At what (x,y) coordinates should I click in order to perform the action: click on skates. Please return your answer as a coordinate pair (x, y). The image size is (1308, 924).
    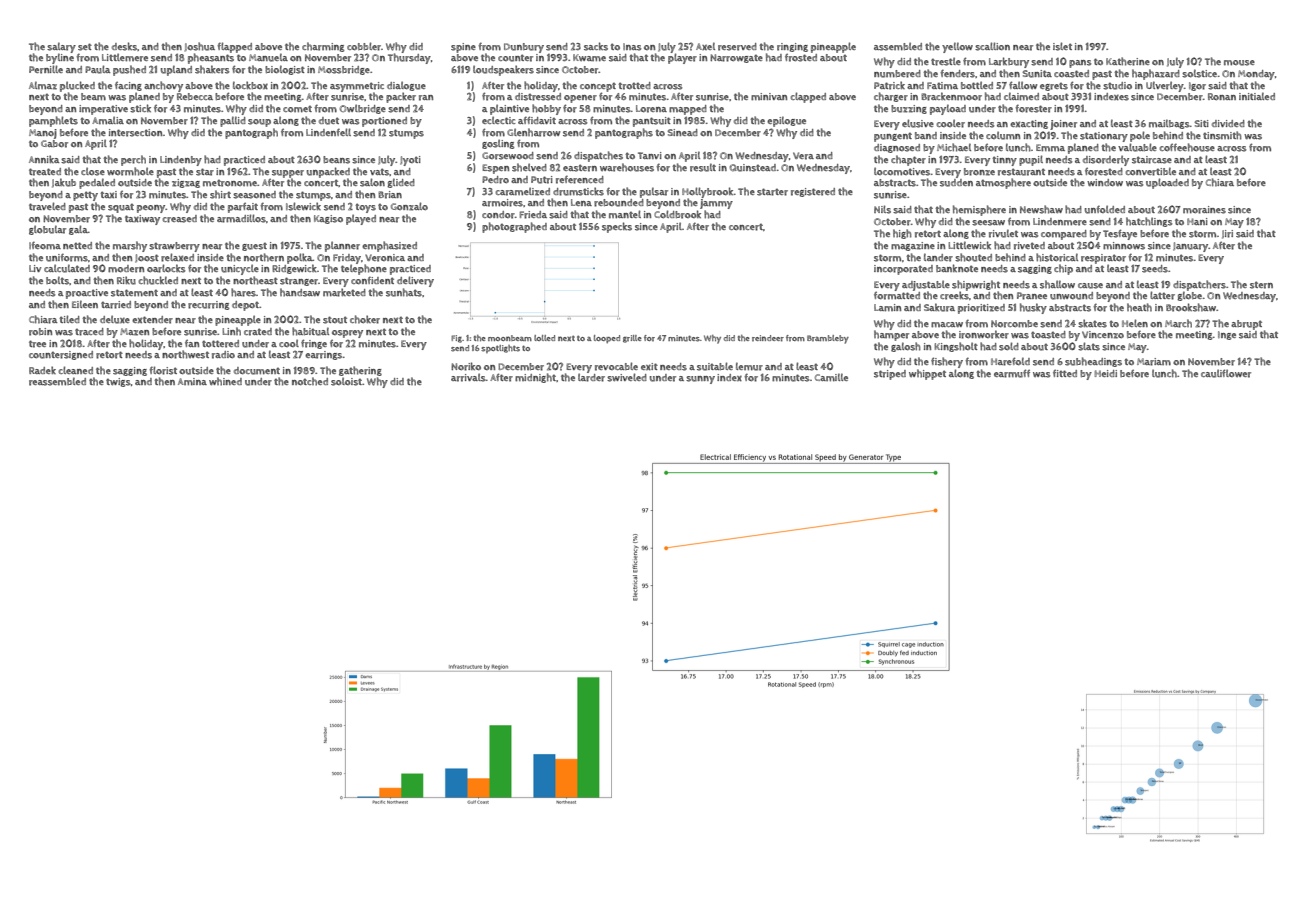
    Looking at the image, I should click on (1092, 323).
